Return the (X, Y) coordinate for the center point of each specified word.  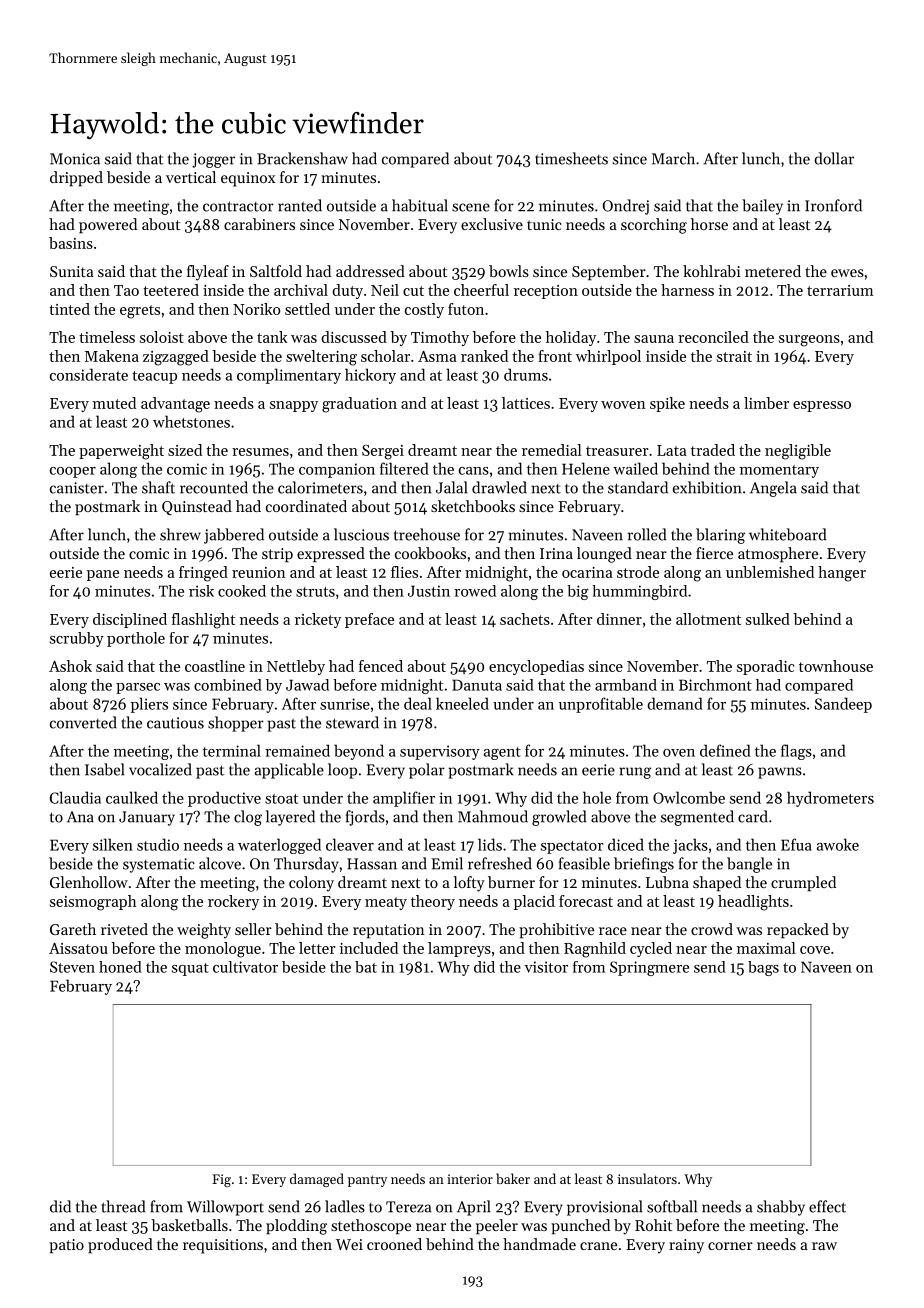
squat (190, 969)
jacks (690, 846)
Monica (75, 159)
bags (763, 968)
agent (502, 753)
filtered (404, 468)
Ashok (70, 666)
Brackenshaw (302, 158)
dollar (834, 158)
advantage (175, 405)
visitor (546, 967)
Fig (221, 1180)
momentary (779, 471)
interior (470, 1179)
